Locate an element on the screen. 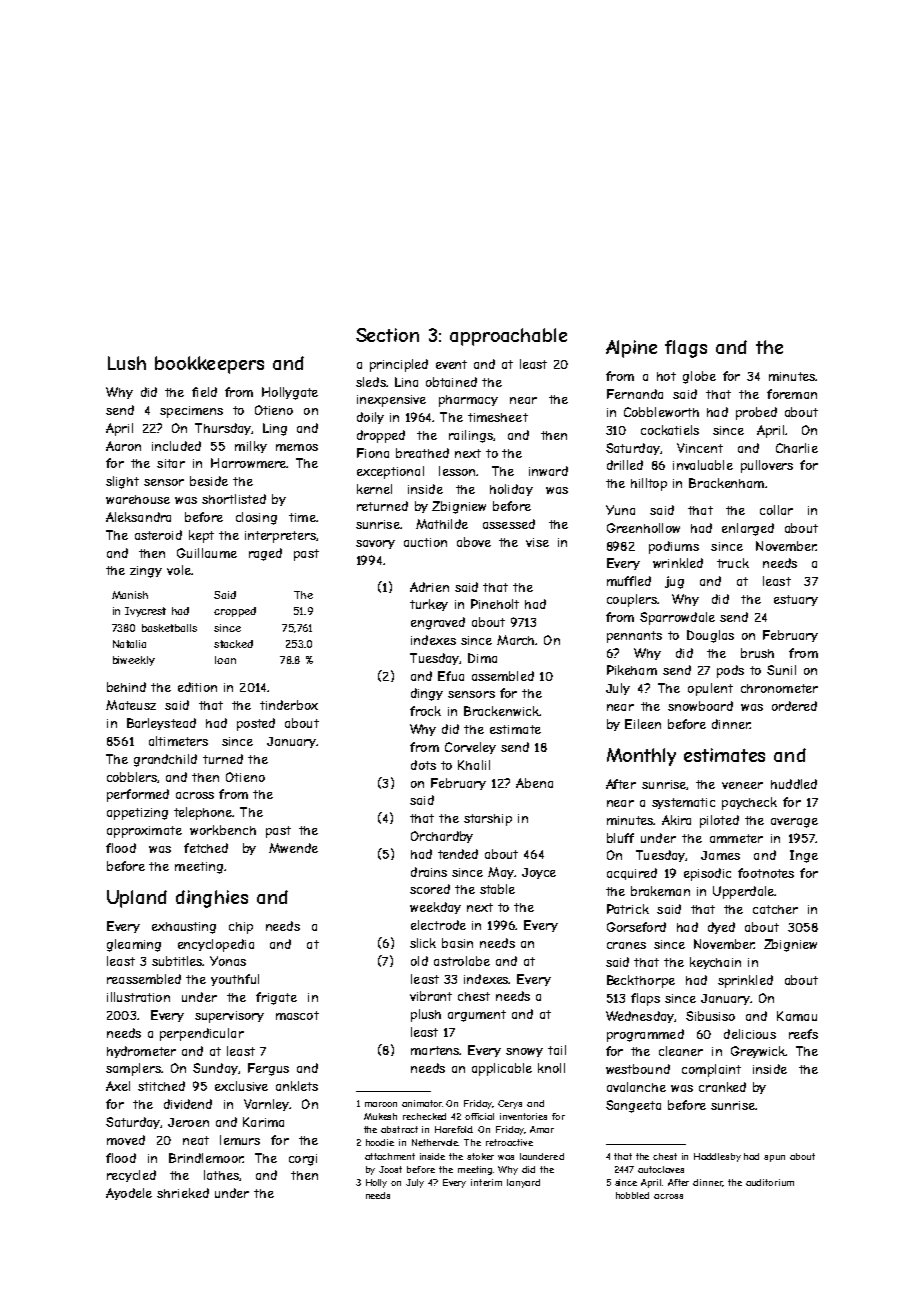 Image resolution: width=924 pixels, height=1308 pixels. supervisory is located at coordinates (229, 1017).
